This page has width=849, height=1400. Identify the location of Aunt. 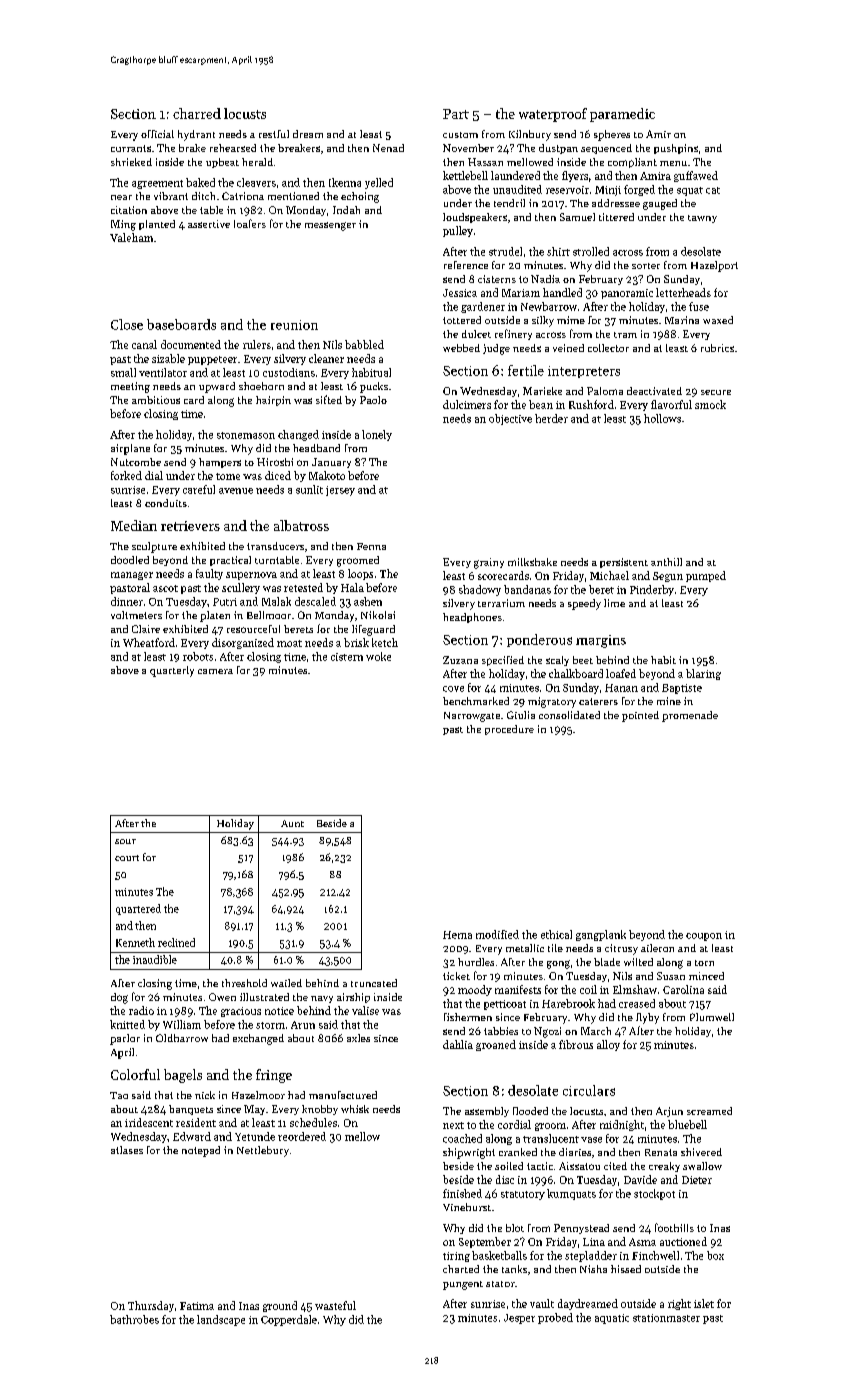
(292, 823).
